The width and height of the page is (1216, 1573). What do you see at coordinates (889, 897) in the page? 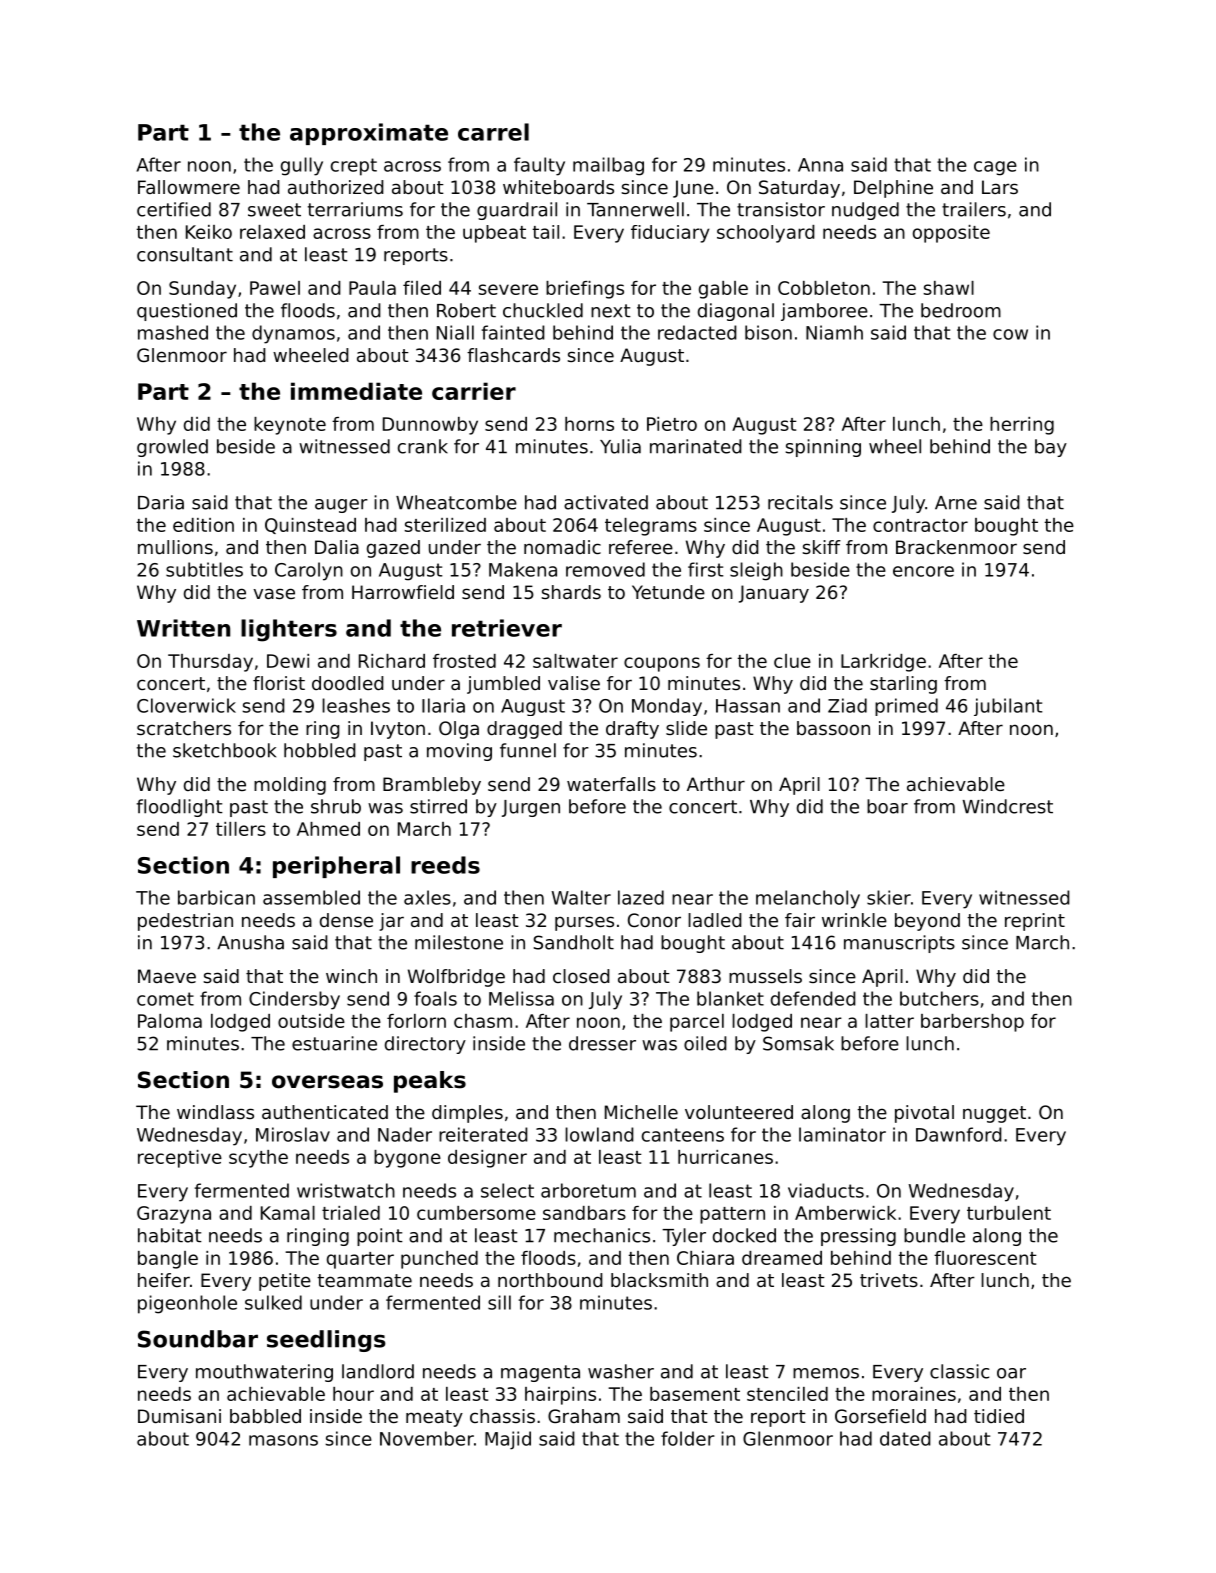
I see `skier` at bounding box center [889, 897].
